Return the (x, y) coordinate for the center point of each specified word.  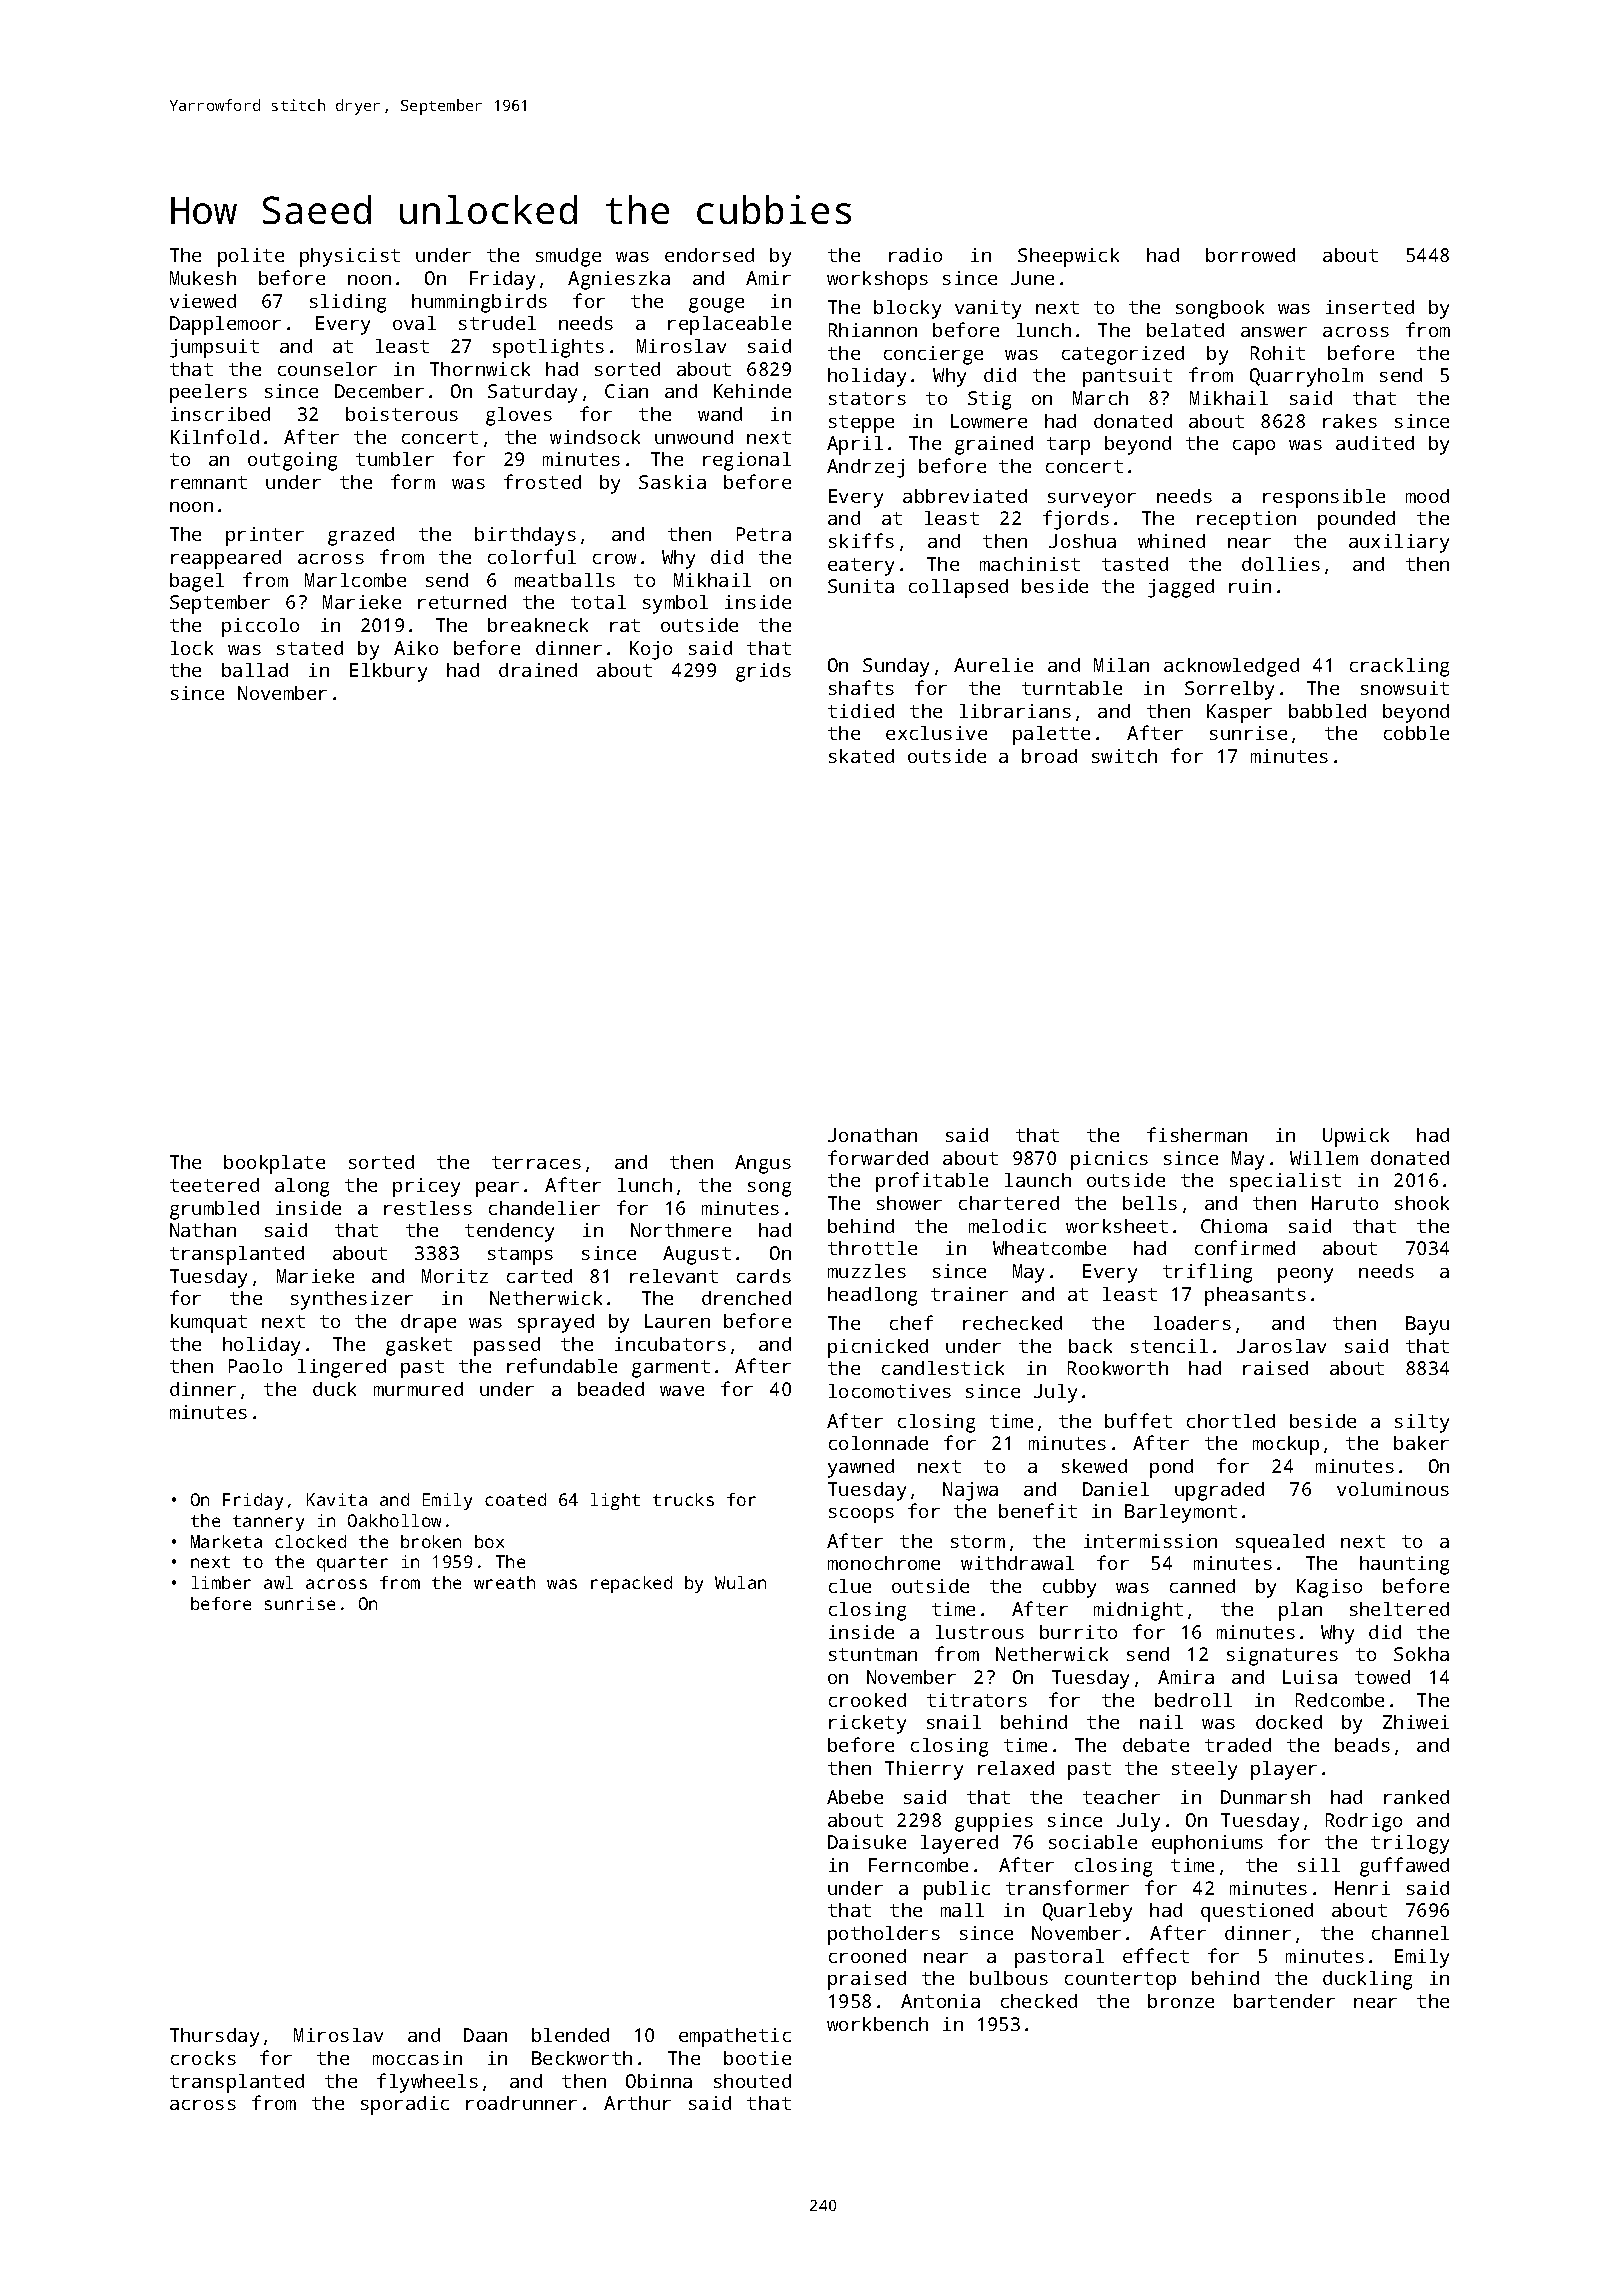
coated (515, 1499)
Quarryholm (1306, 377)
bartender (1284, 2001)
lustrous (980, 1632)
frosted (542, 481)
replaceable (729, 325)
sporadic (405, 2105)
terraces (536, 1162)
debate (1156, 1745)
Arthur (637, 2103)
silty (1422, 1423)
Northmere (681, 1230)
